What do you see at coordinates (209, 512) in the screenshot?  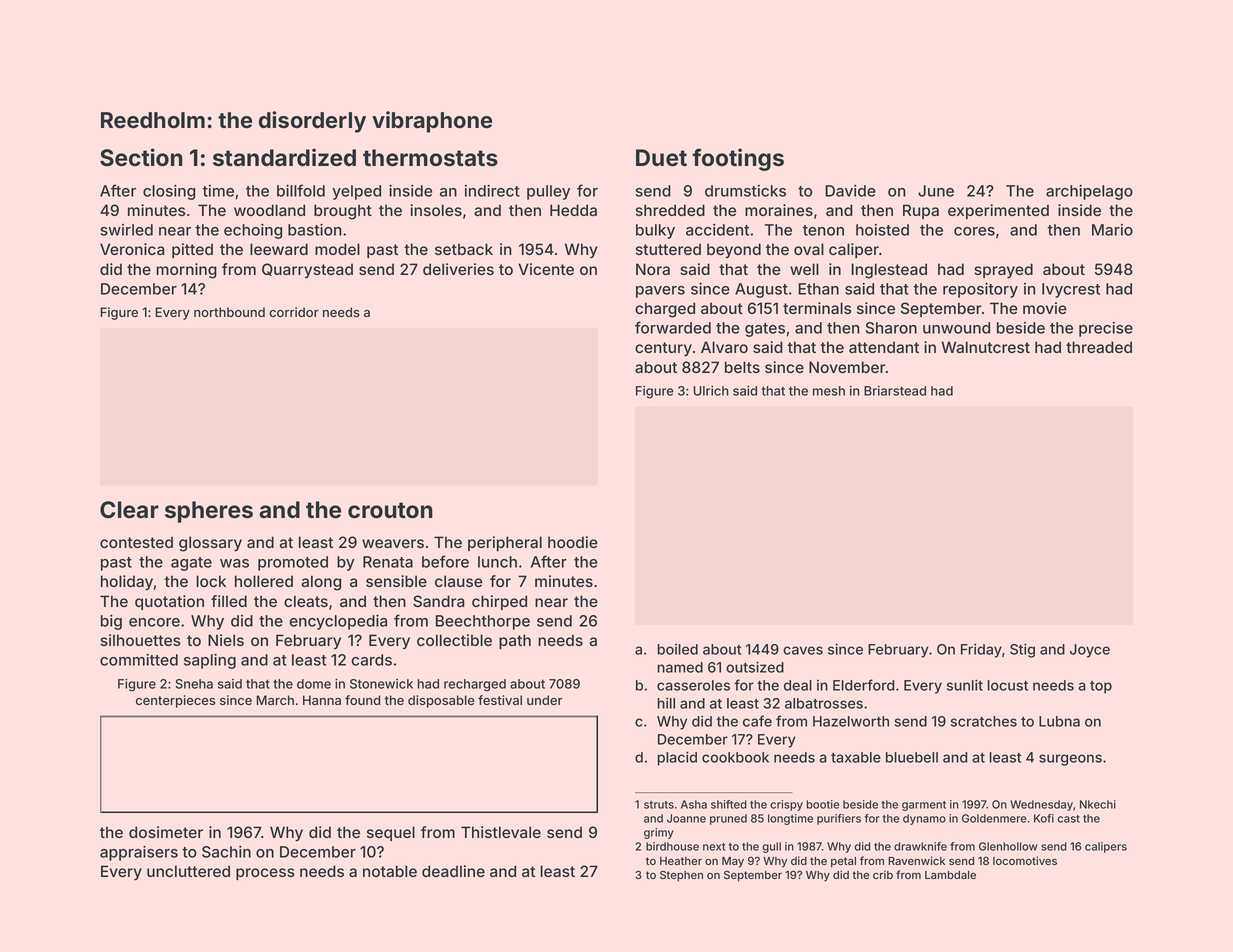 I see `spheres` at bounding box center [209, 512].
